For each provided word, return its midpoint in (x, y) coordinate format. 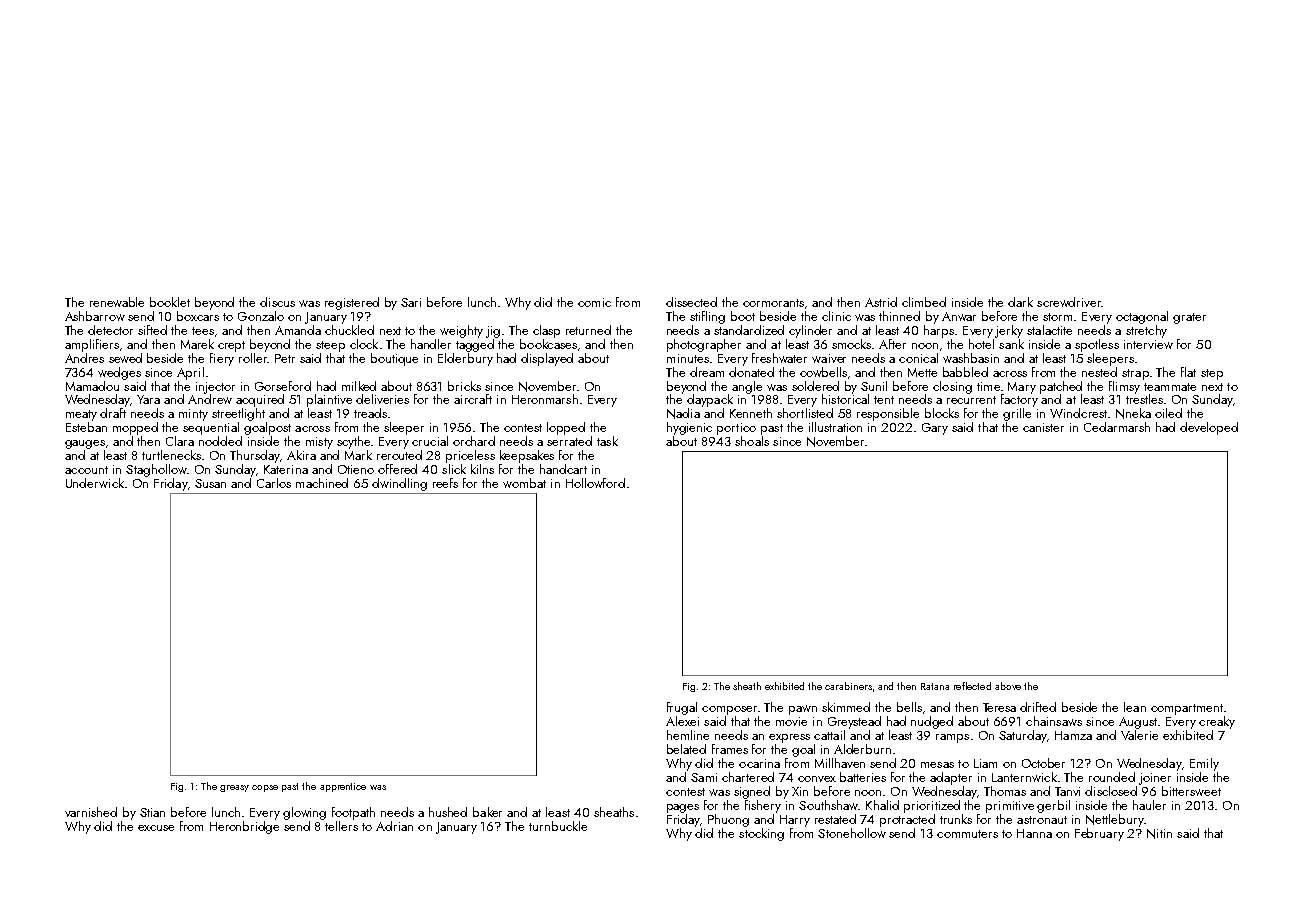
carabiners (848, 686)
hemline (688, 735)
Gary (935, 429)
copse (265, 788)
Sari (411, 302)
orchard (474, 441)
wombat (524, 483)
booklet (170, 302)
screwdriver (1069, 302)
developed (1209, 428)
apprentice (343, 787)
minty (193, 415)
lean (1135, 707)
